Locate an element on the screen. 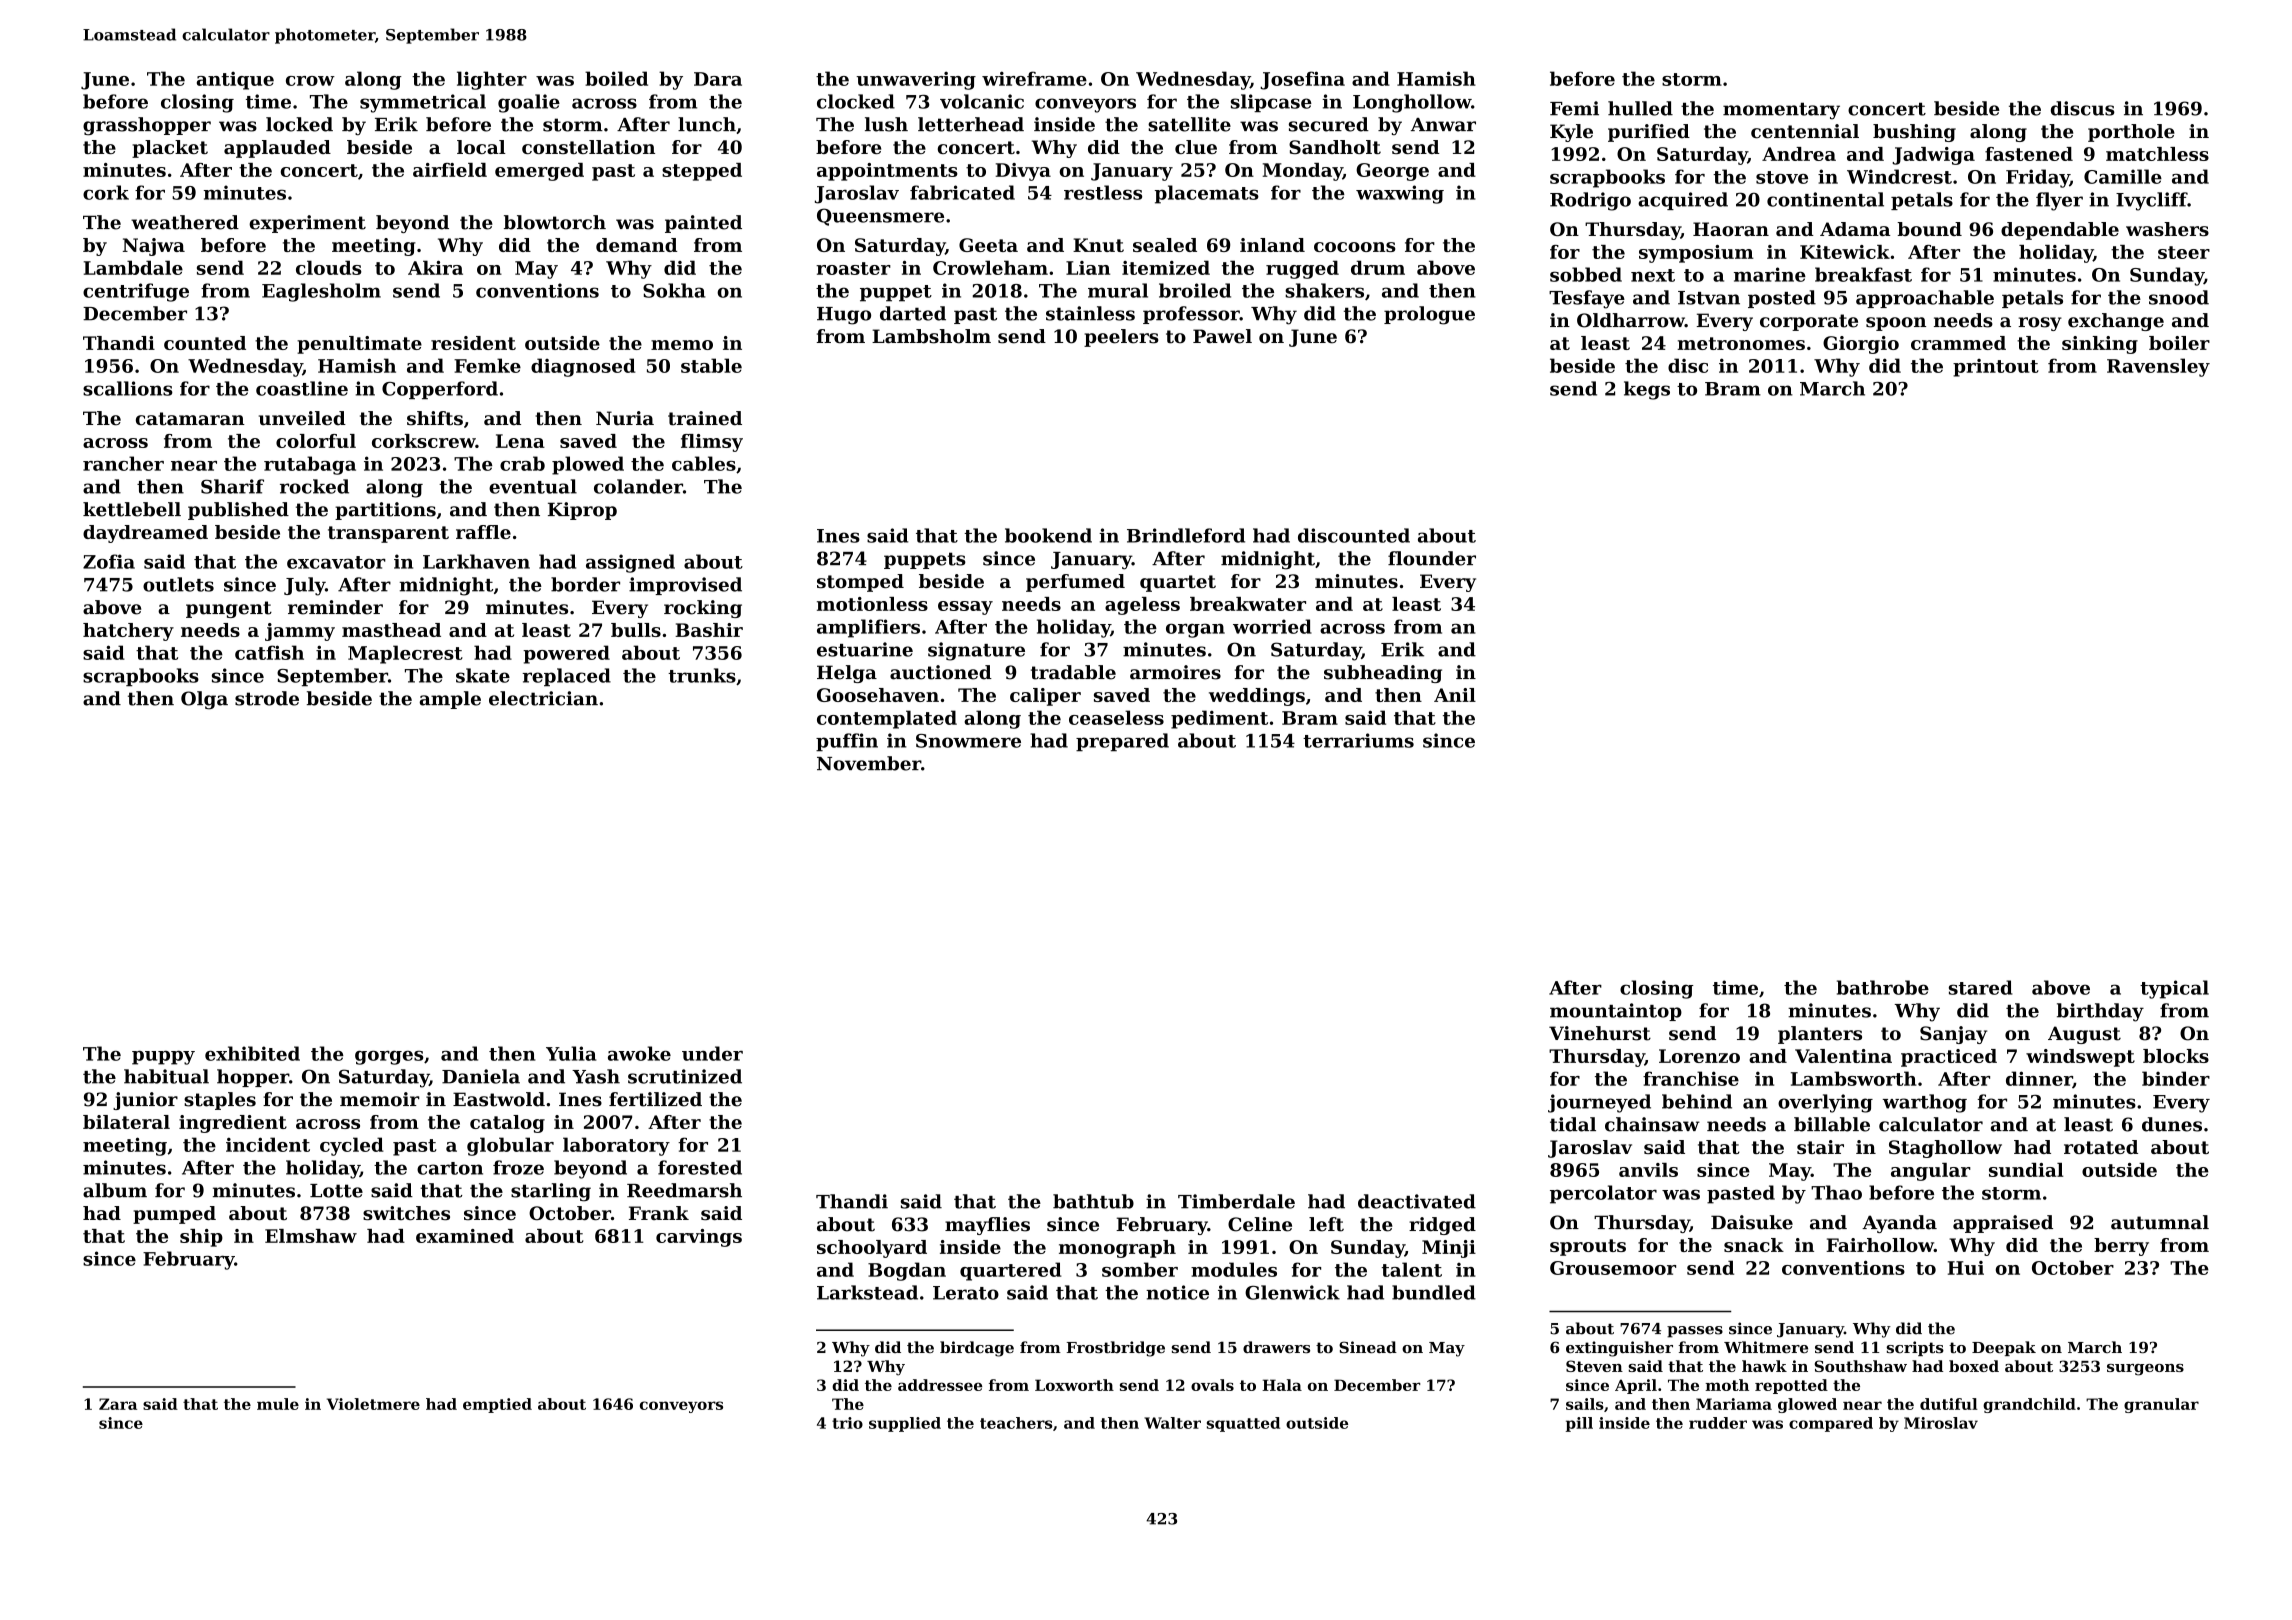 This screenshot has height=1620, width=2292. printout is located at coordinates (1996, 368).
